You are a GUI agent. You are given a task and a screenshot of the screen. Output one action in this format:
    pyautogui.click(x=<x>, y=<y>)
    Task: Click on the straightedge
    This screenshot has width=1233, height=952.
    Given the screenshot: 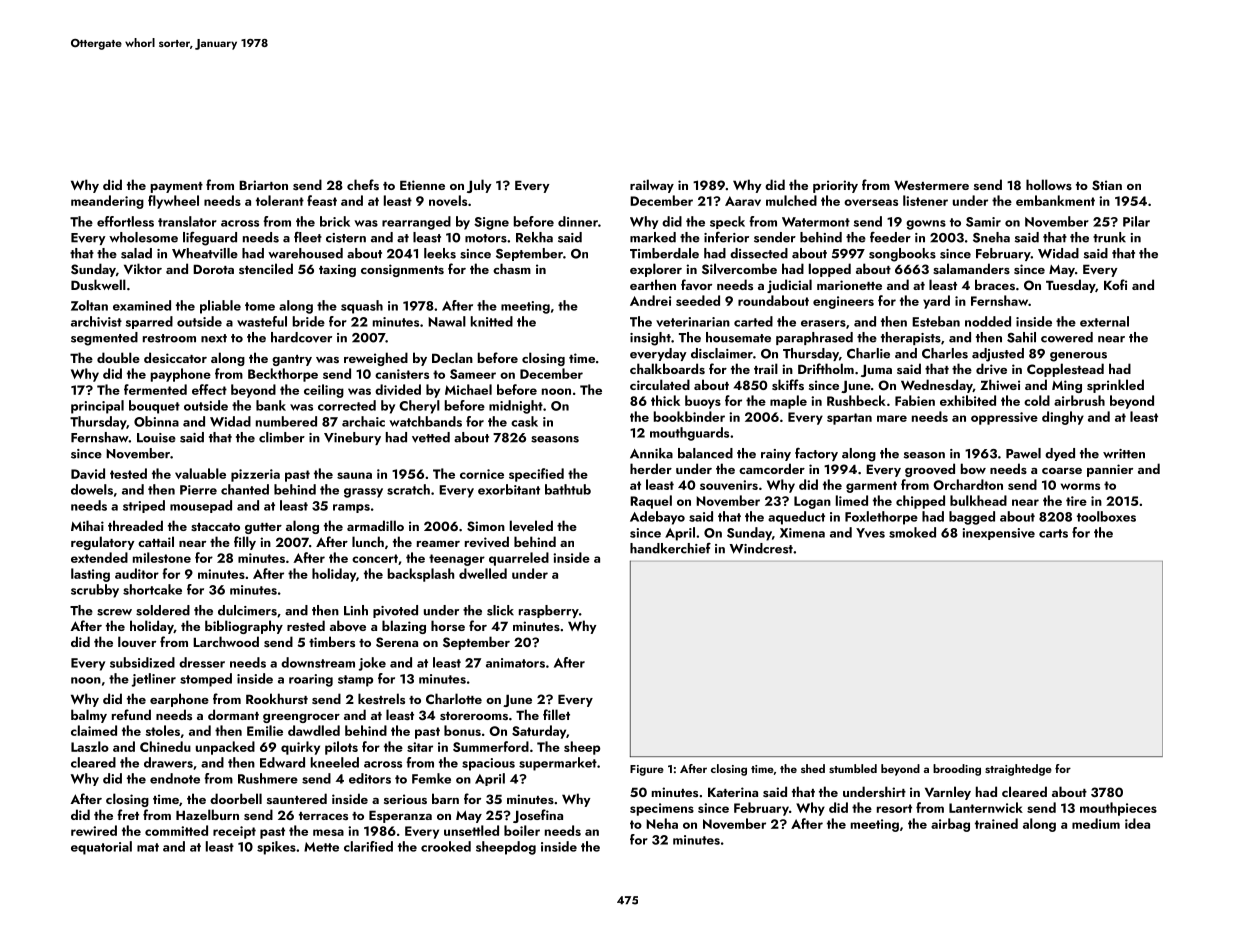 What is the action you would take?
    pyautogui.click(x=1018, y=770)
